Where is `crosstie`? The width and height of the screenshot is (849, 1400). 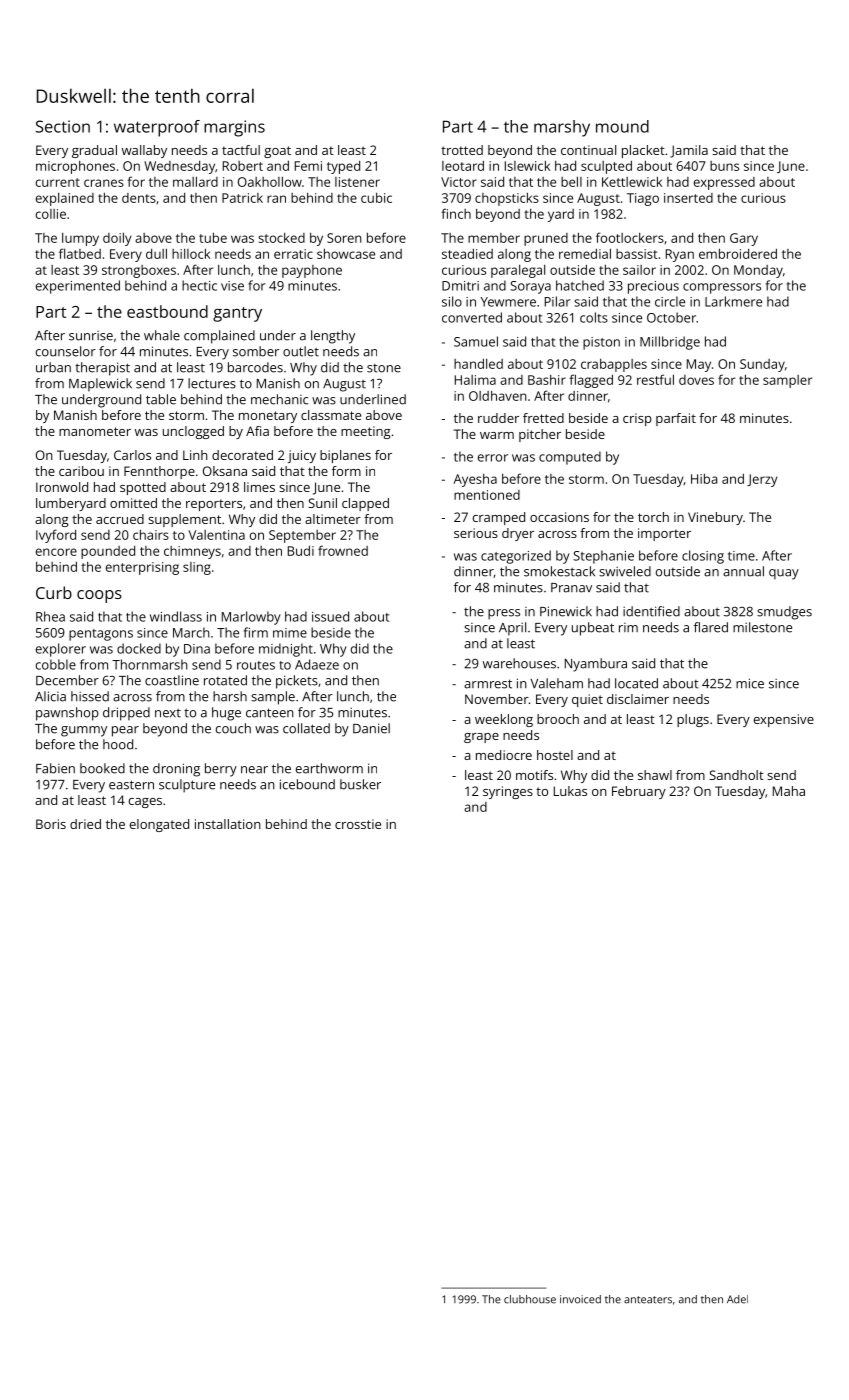 crosstie is located at coordinates (358, 824).
